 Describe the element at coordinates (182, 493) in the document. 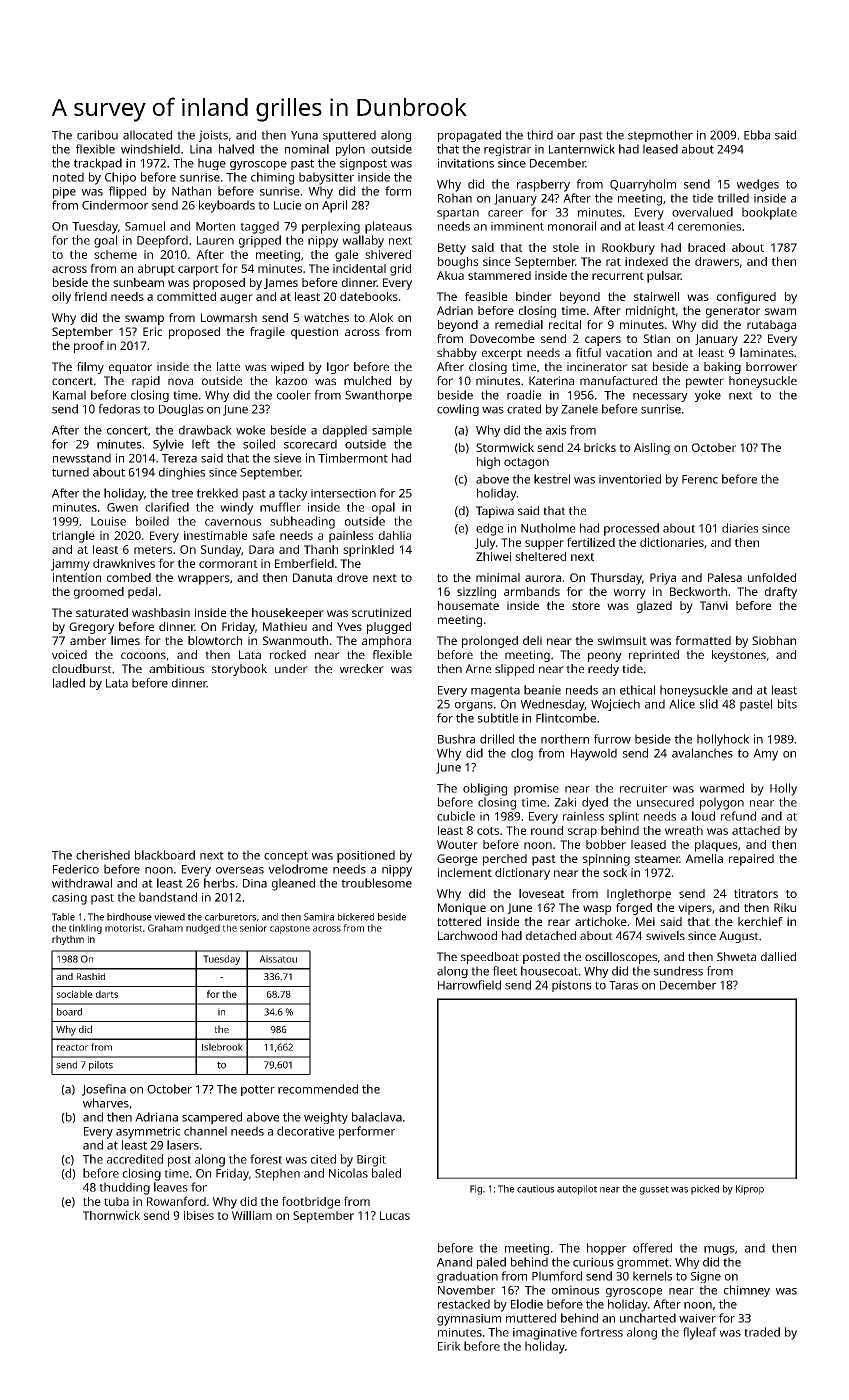

I see `tree` at that location.
